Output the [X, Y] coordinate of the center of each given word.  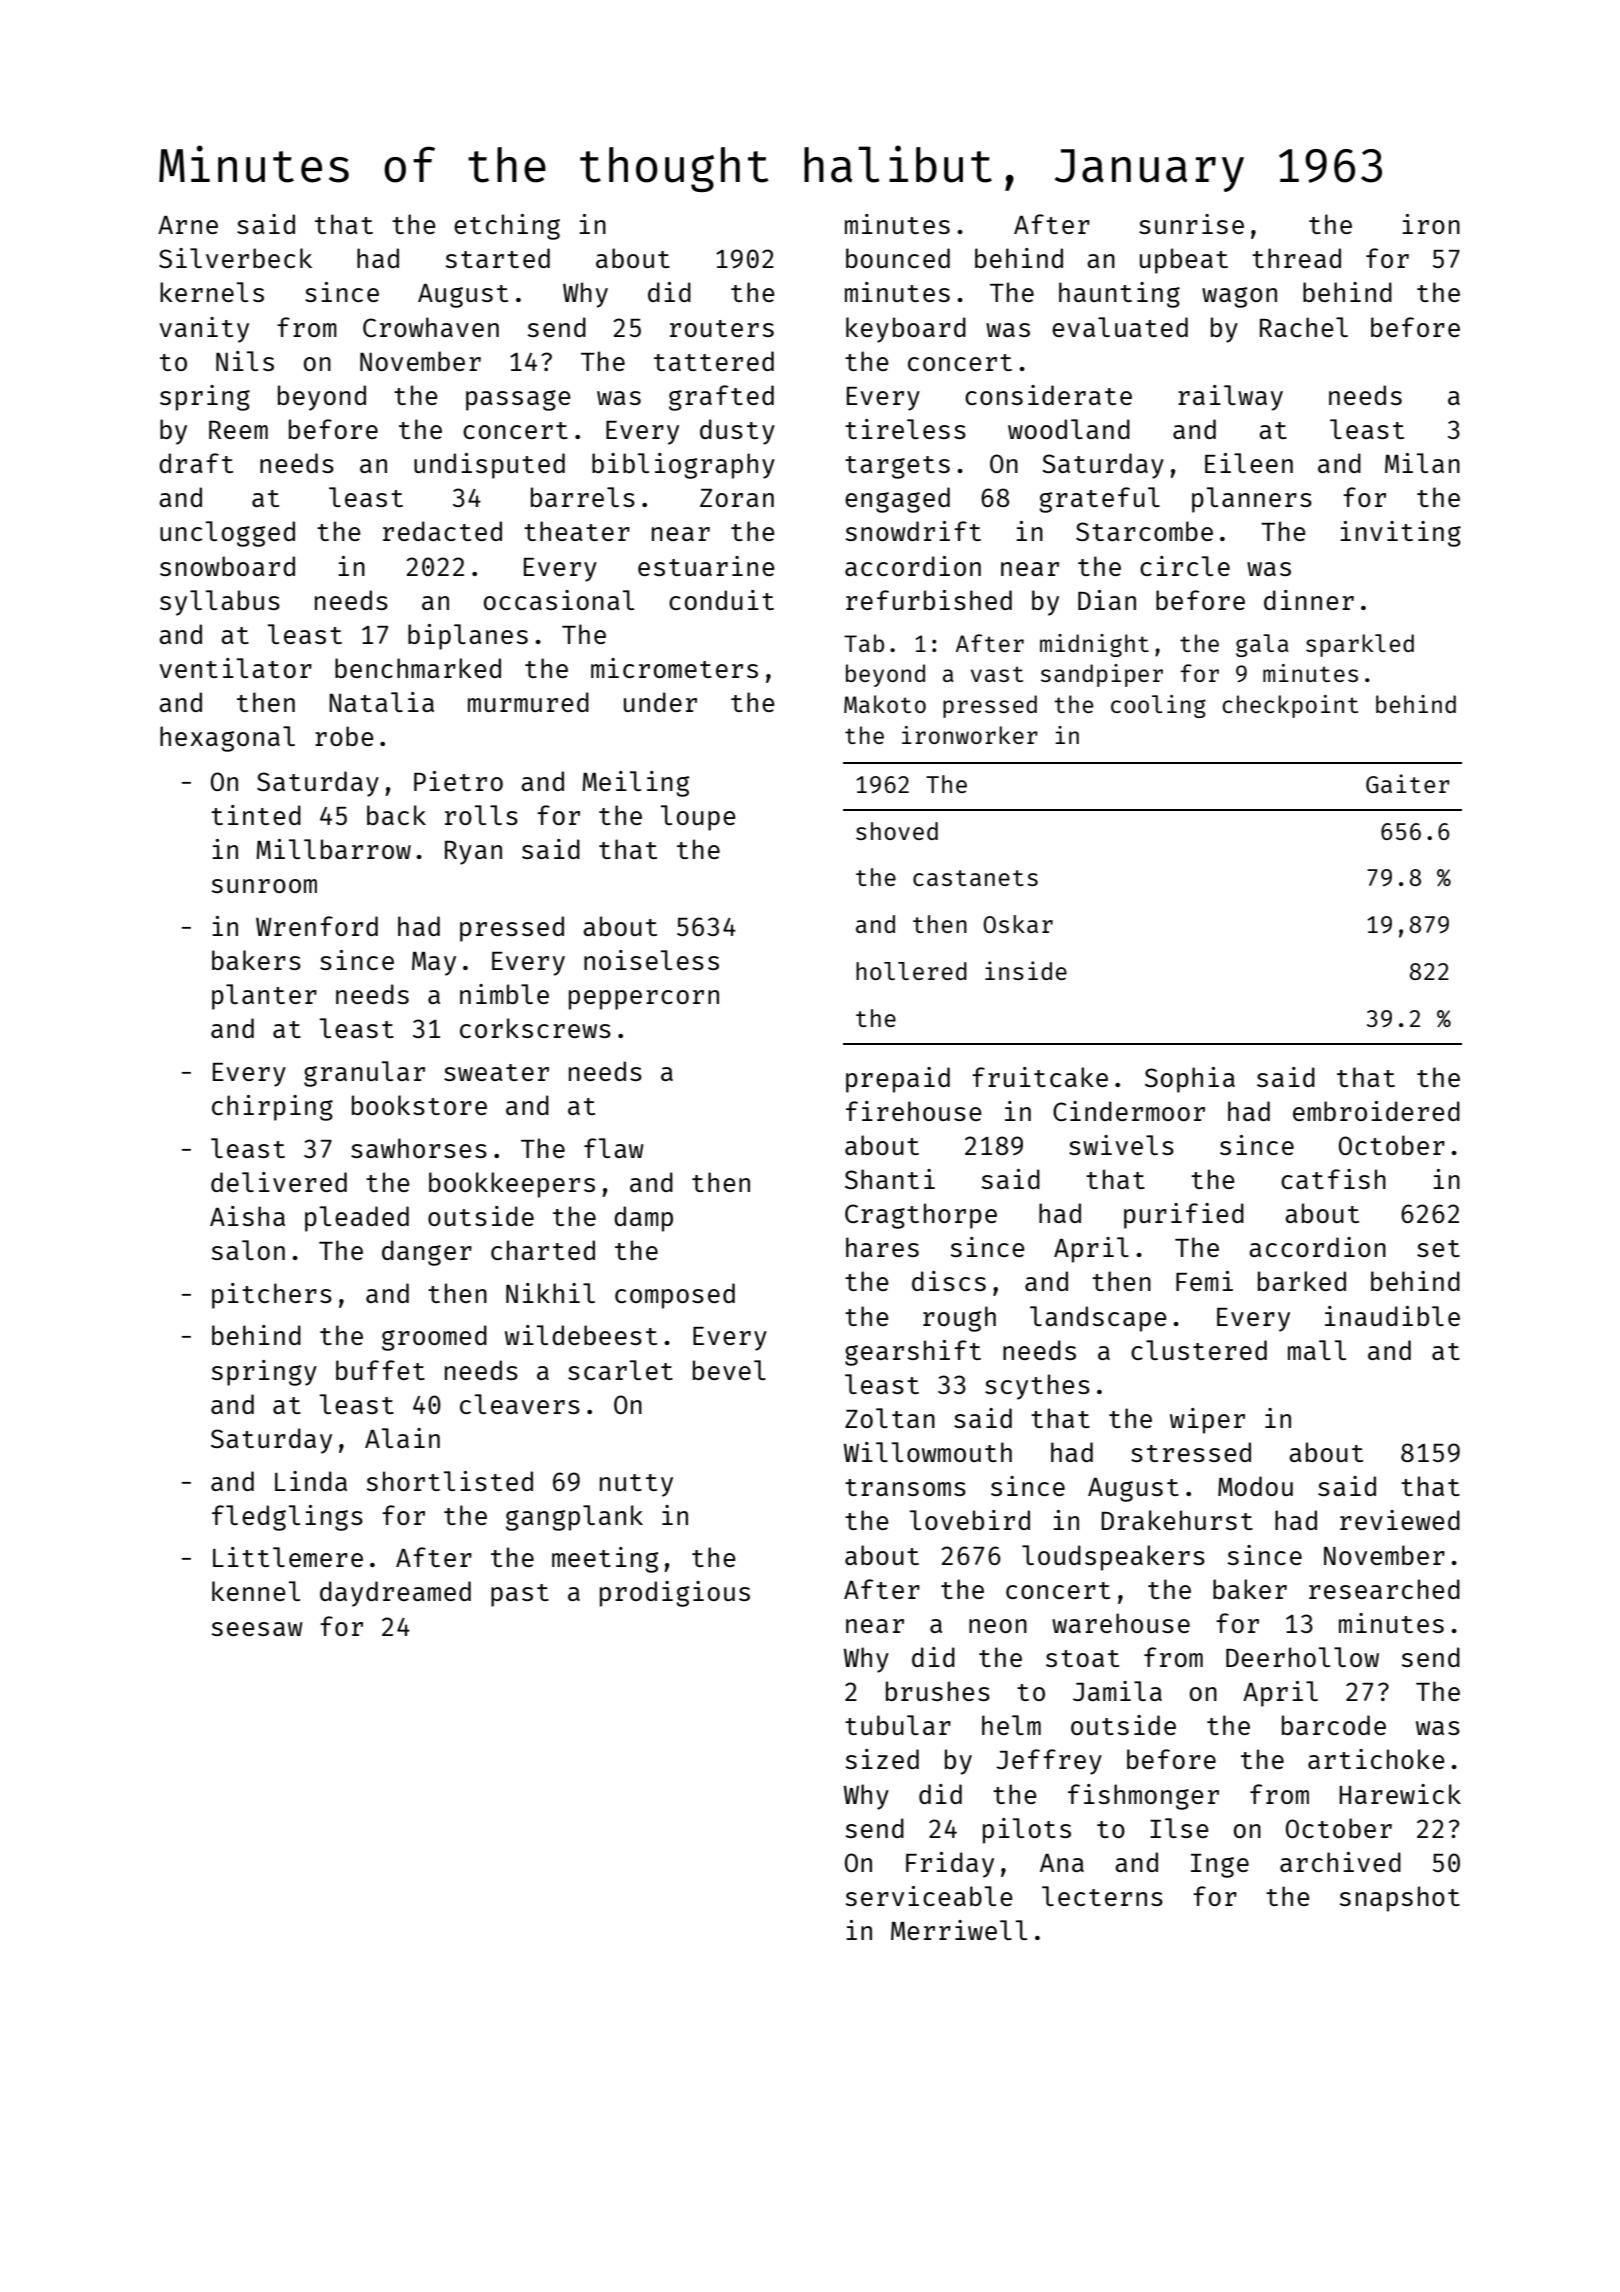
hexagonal [227, 739]
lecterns [1102, 1896]
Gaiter [1408, 783]
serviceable [929, 1896]
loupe [698, 818]
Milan [1422, 463]
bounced [898, 258]
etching [507, 227]
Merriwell [959, 1930]
